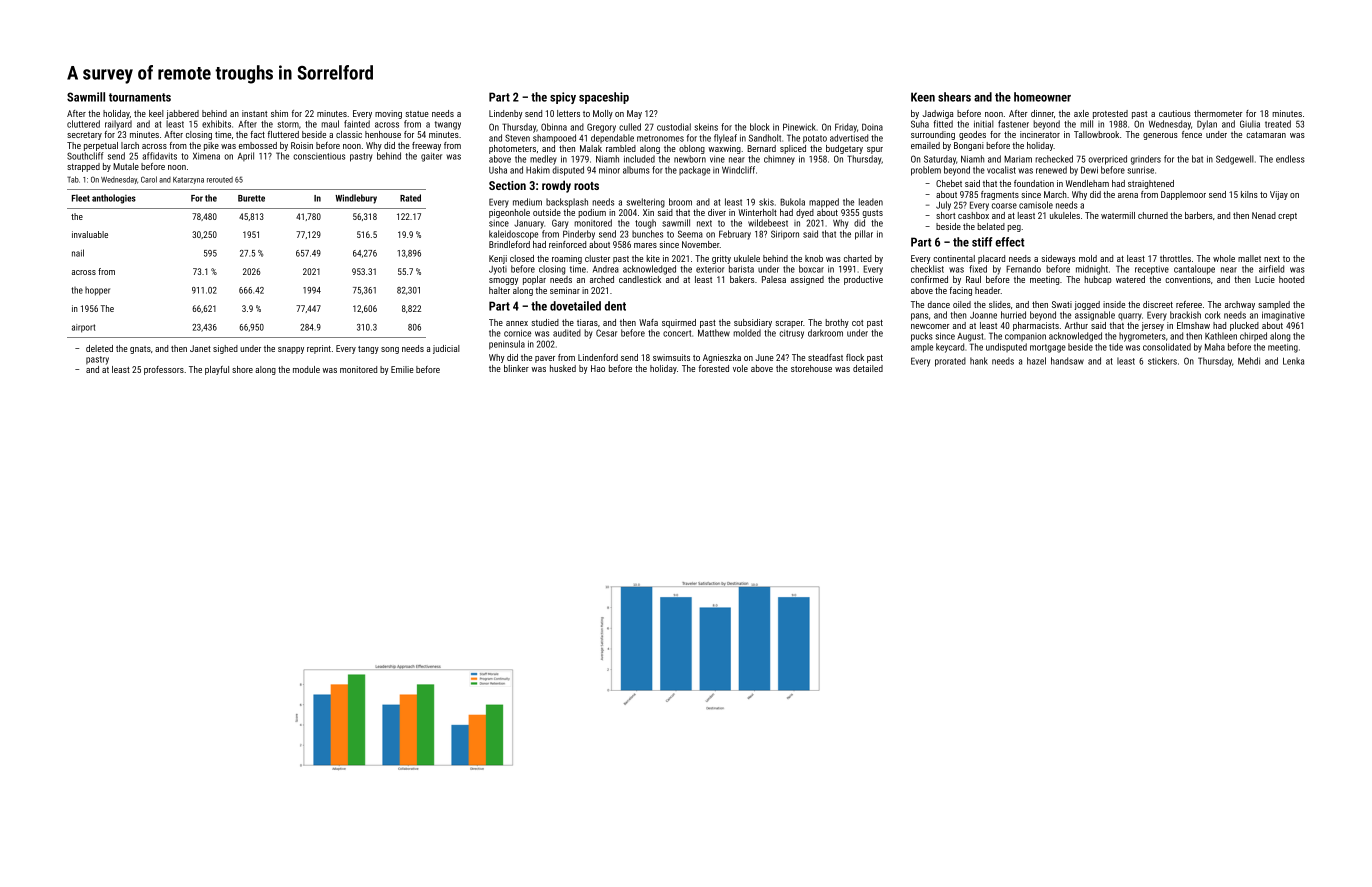 This image has height=887, width=1372. I want to click on classic, so click(349, 134).
